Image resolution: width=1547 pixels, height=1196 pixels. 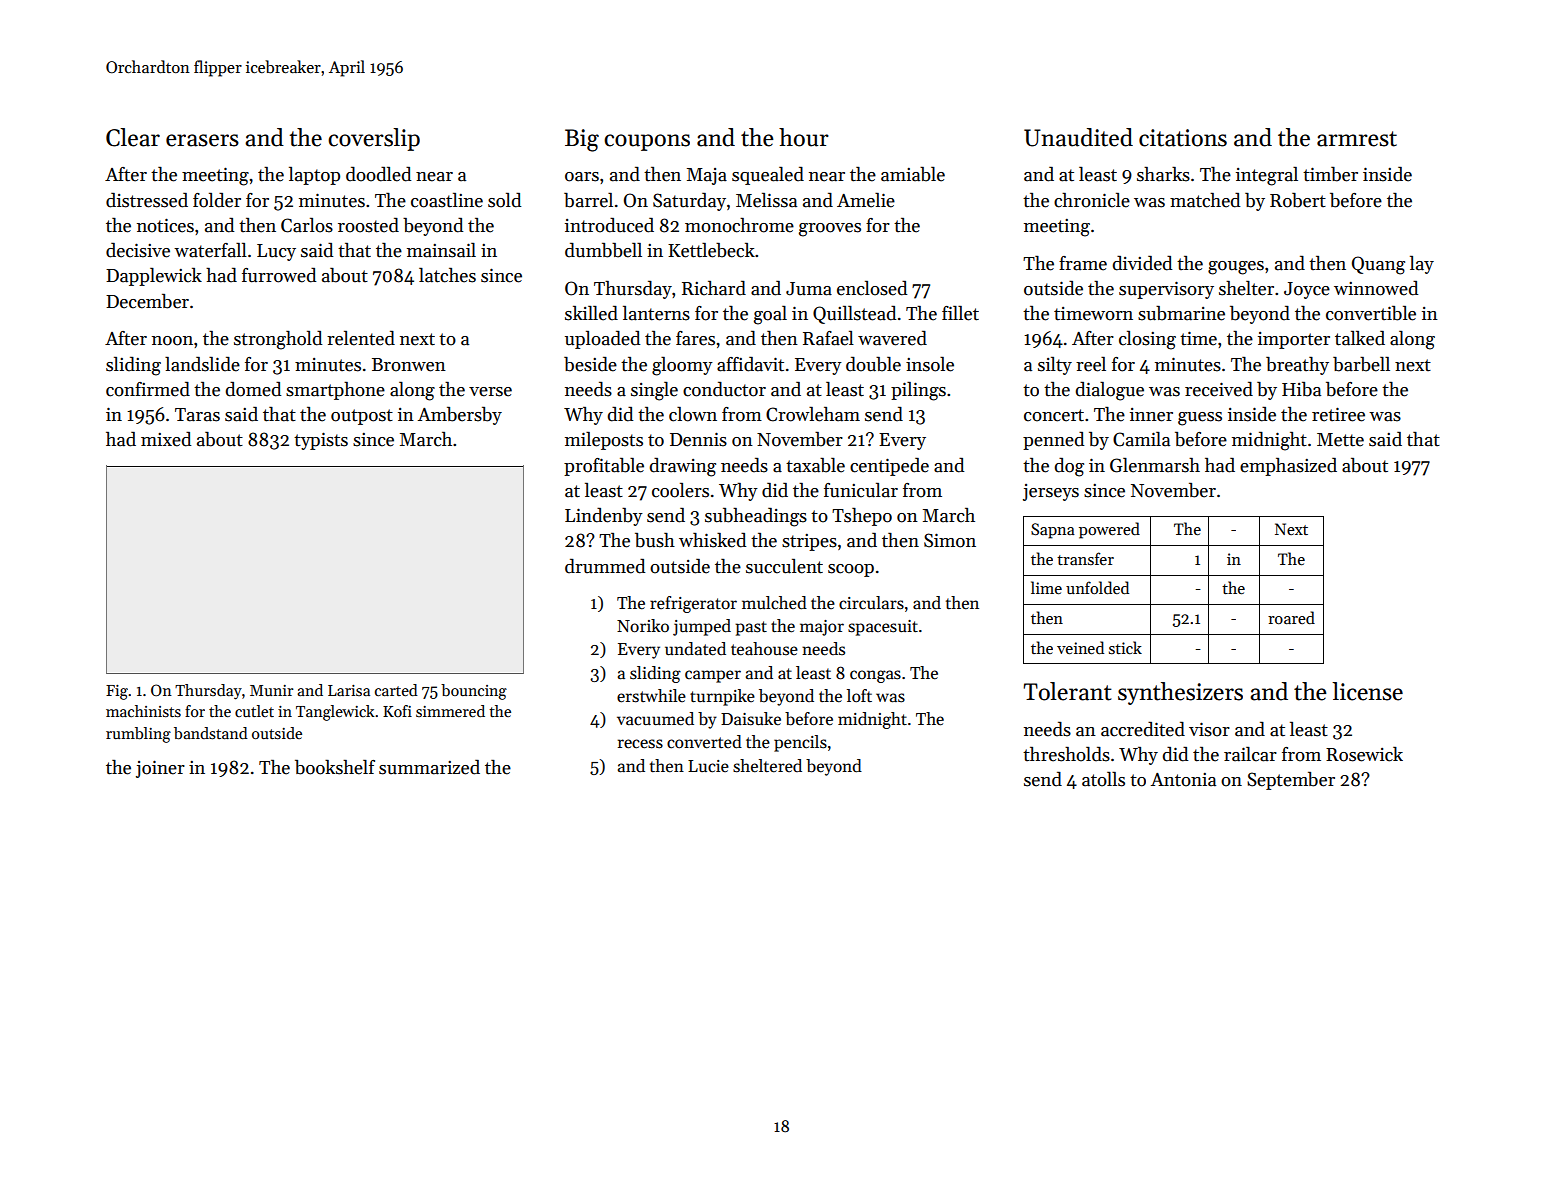 What do you see at coordinates (1163, 174) in the screenshot?
I see `sharks` at bounding box center [1163, 174].
